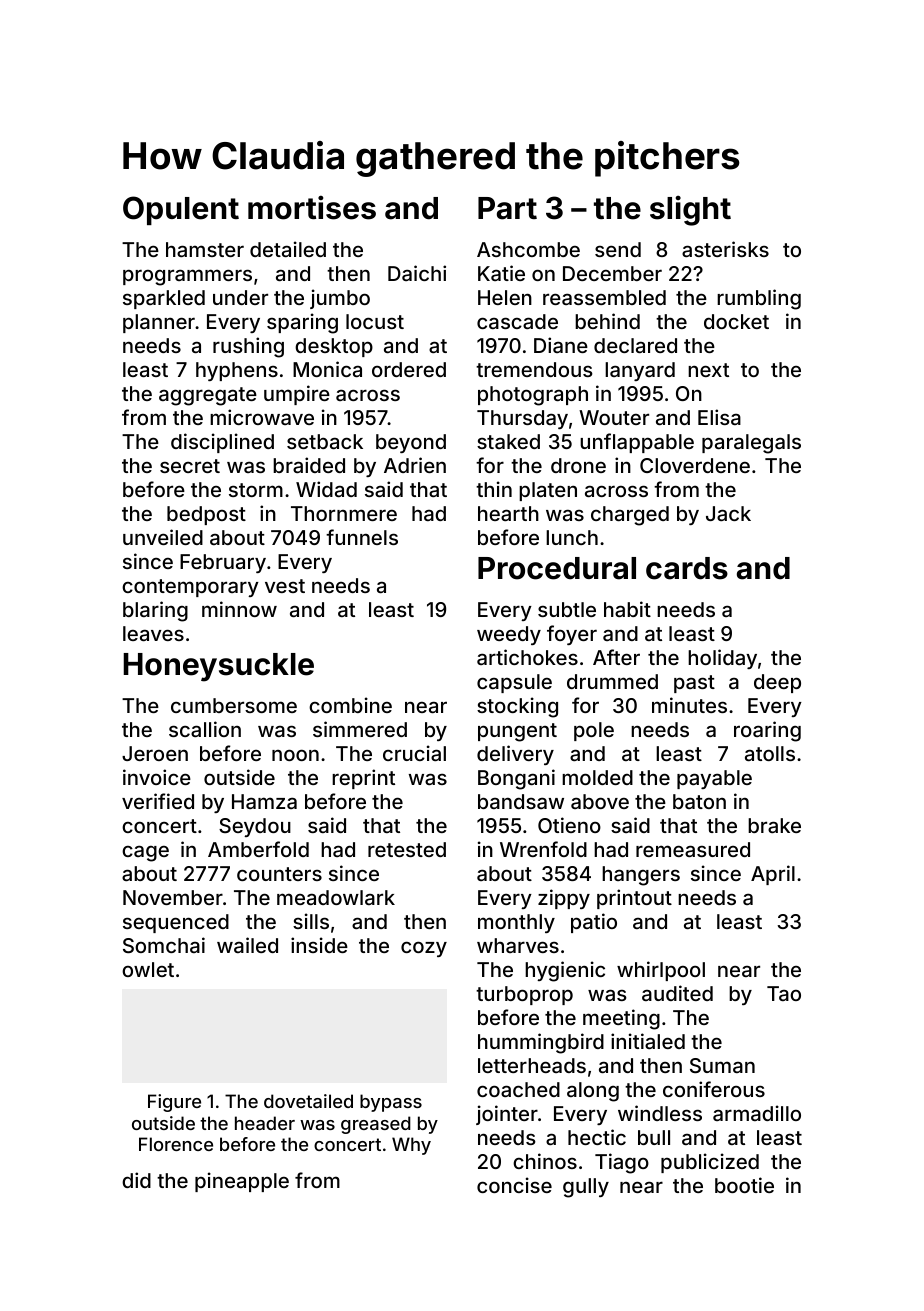 The image size is (924, 1311). What do you see at coordinates (514, 1185) in the document?
I see `concise` at bounding box center [514, 1185].
